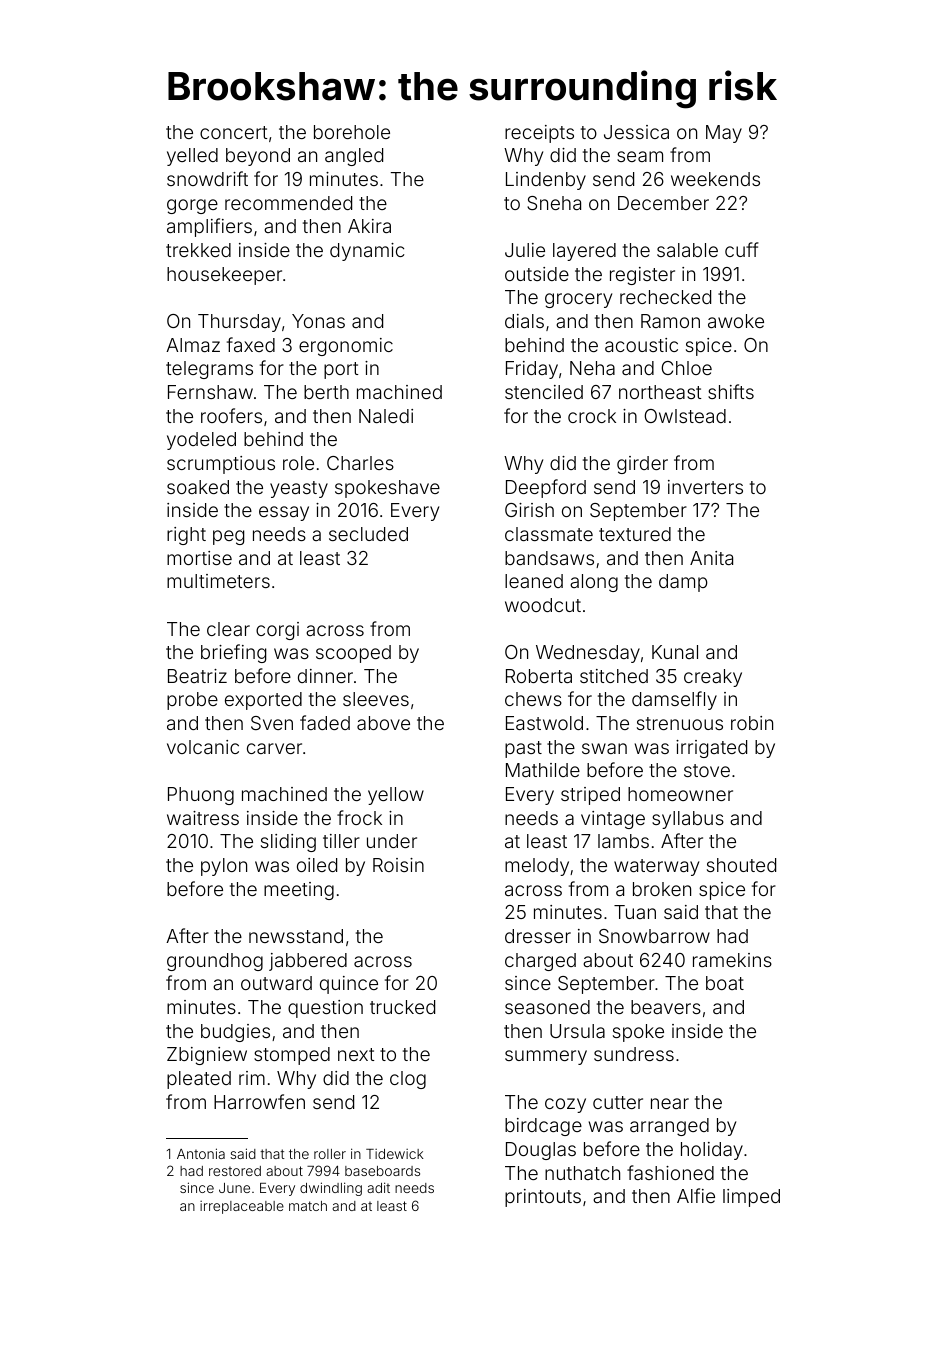 The height and width of the screenshot is (1347, 949). I want to click on Yonas, so click(318, 321).
